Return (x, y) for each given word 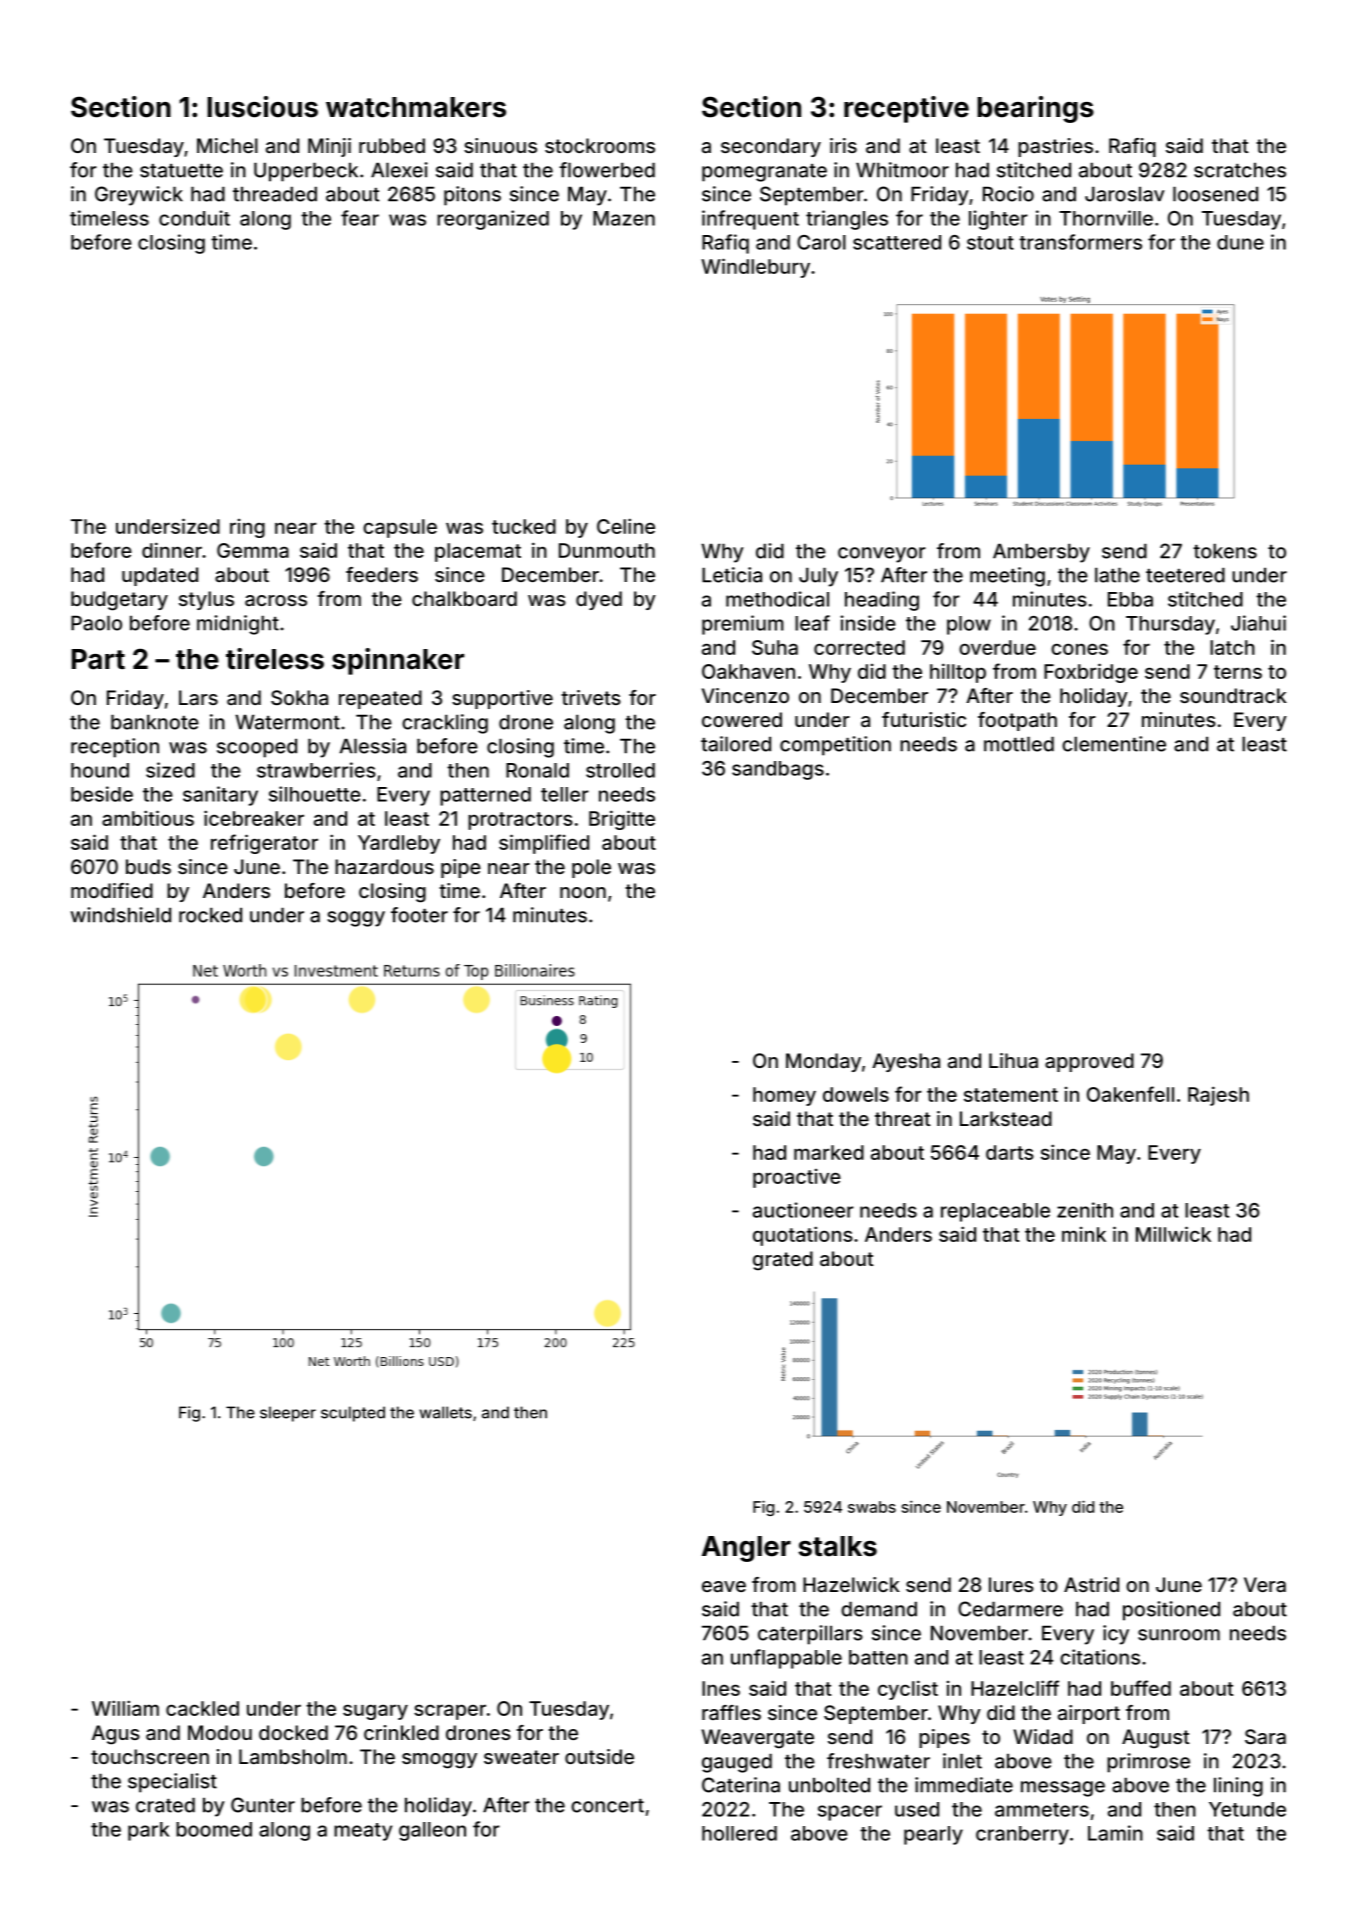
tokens (1225, 551)
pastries (1055, 147)
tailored (736, 744)
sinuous (500, 145)
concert (607, 1806)
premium (743, 625)
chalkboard (464, 598)
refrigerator (264, 844)
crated (165, 1805)
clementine (1114, 744)
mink (1084, 1234)
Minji (329, 147)
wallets (445, 1412)
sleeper (288, 1414)
